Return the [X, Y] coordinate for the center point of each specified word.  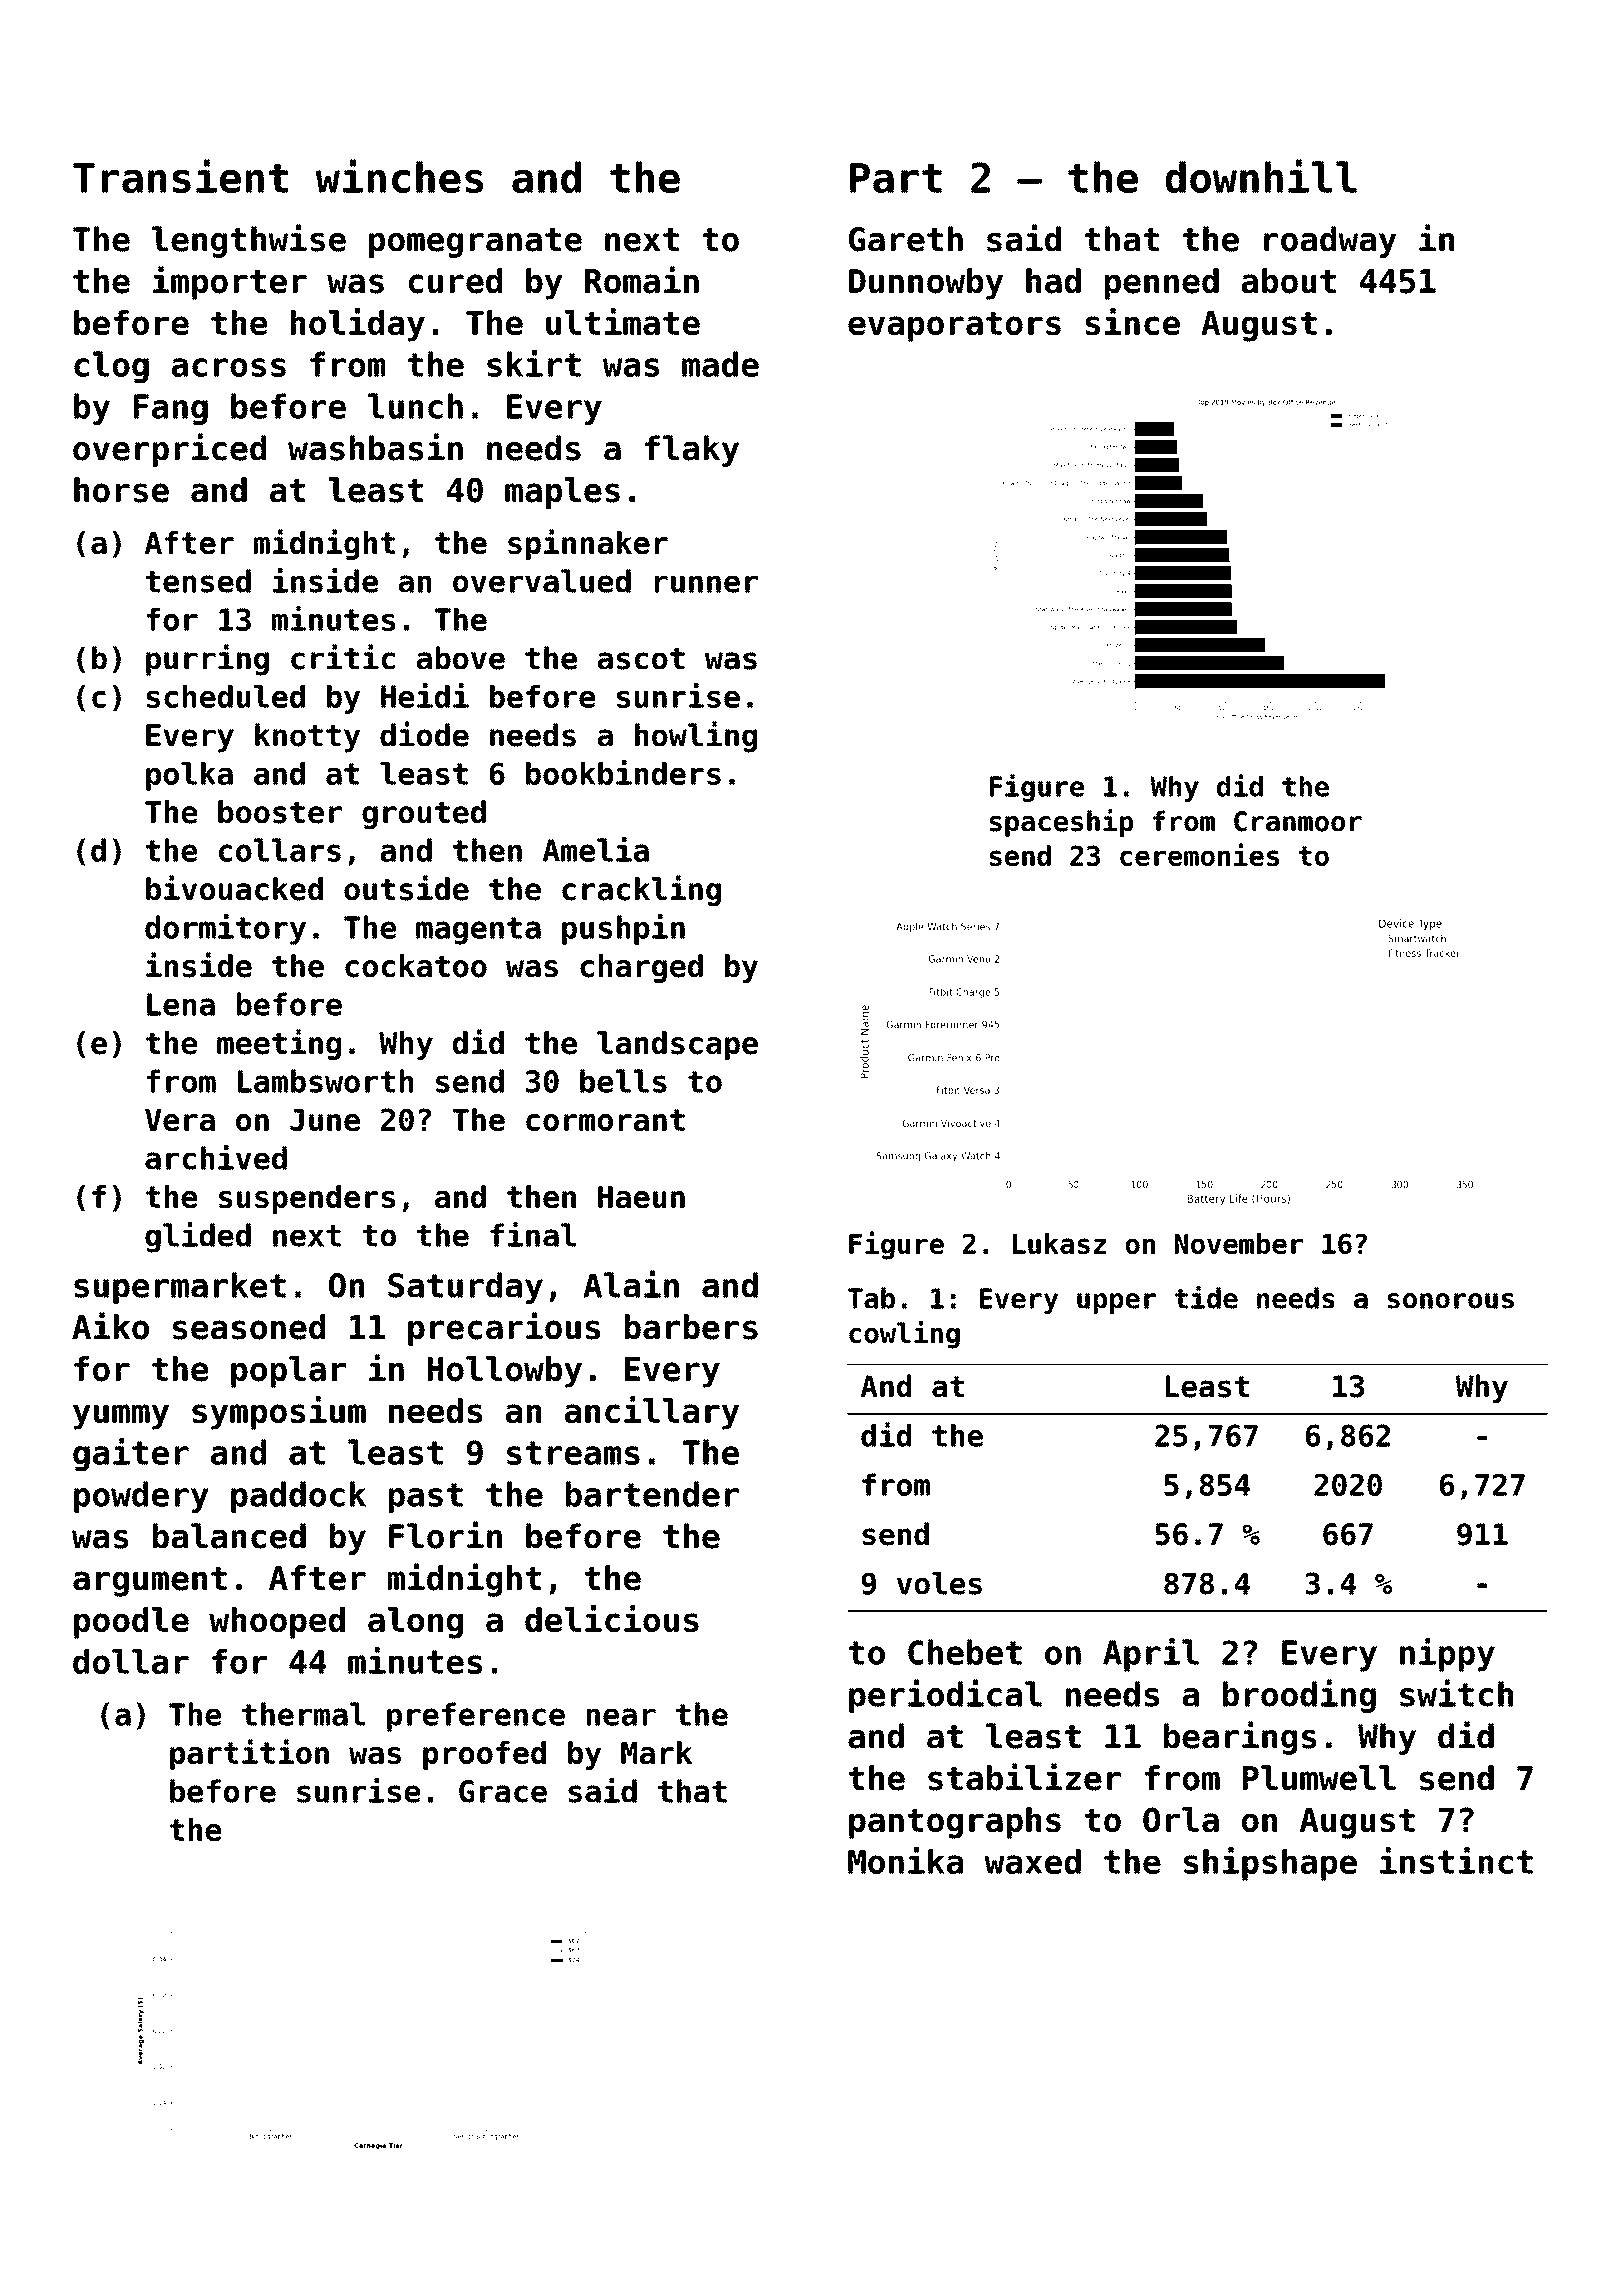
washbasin [375, 447]
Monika [905, 1860]
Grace [503, 1791]
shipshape [1270, 1864]
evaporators [954, 327]
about [1288, 281]
